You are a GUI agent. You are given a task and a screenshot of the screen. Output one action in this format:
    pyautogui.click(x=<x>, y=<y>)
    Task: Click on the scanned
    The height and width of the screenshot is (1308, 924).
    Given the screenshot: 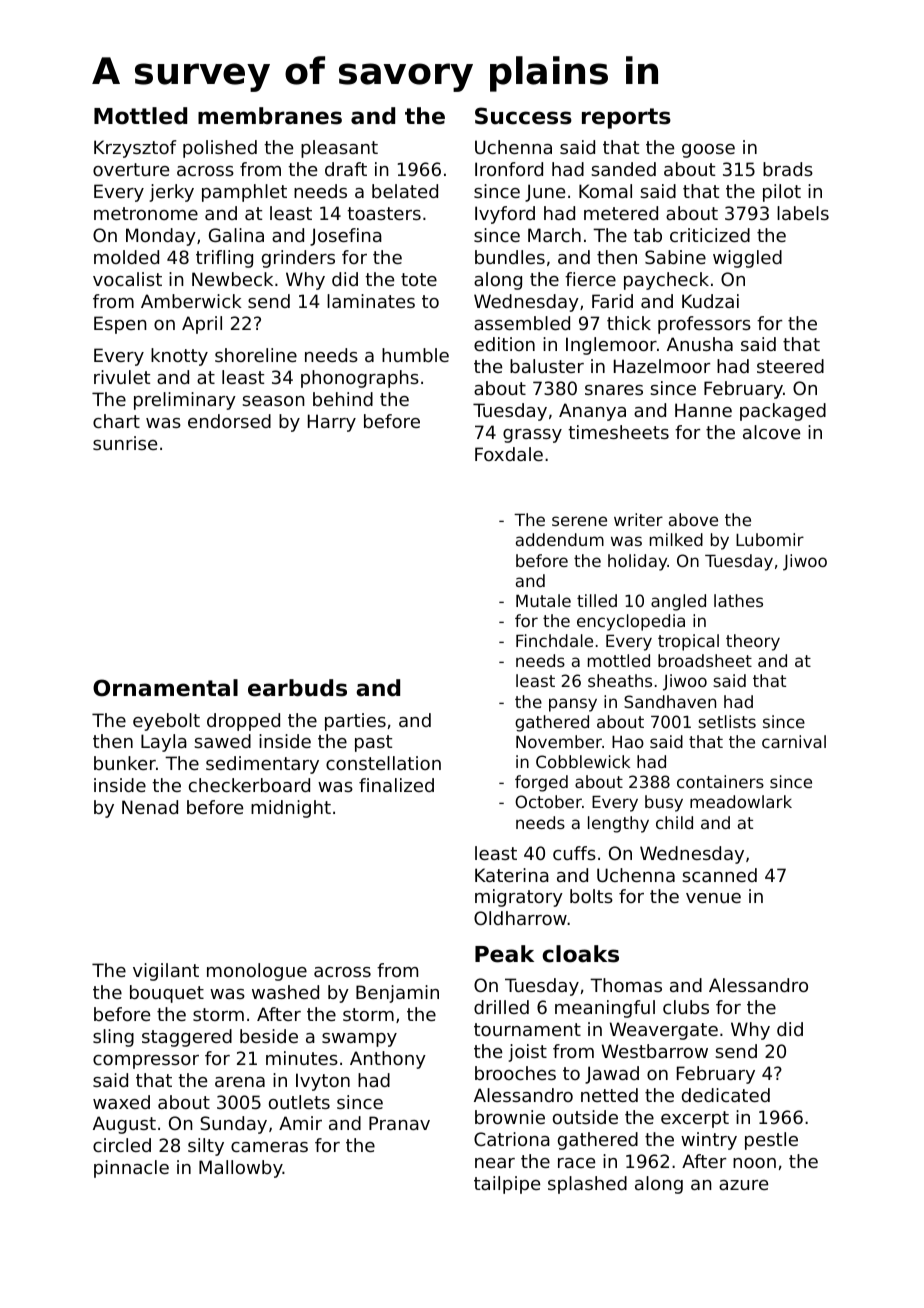 What is the action you would take?
    pyautogui.click(x=719, y=875)
